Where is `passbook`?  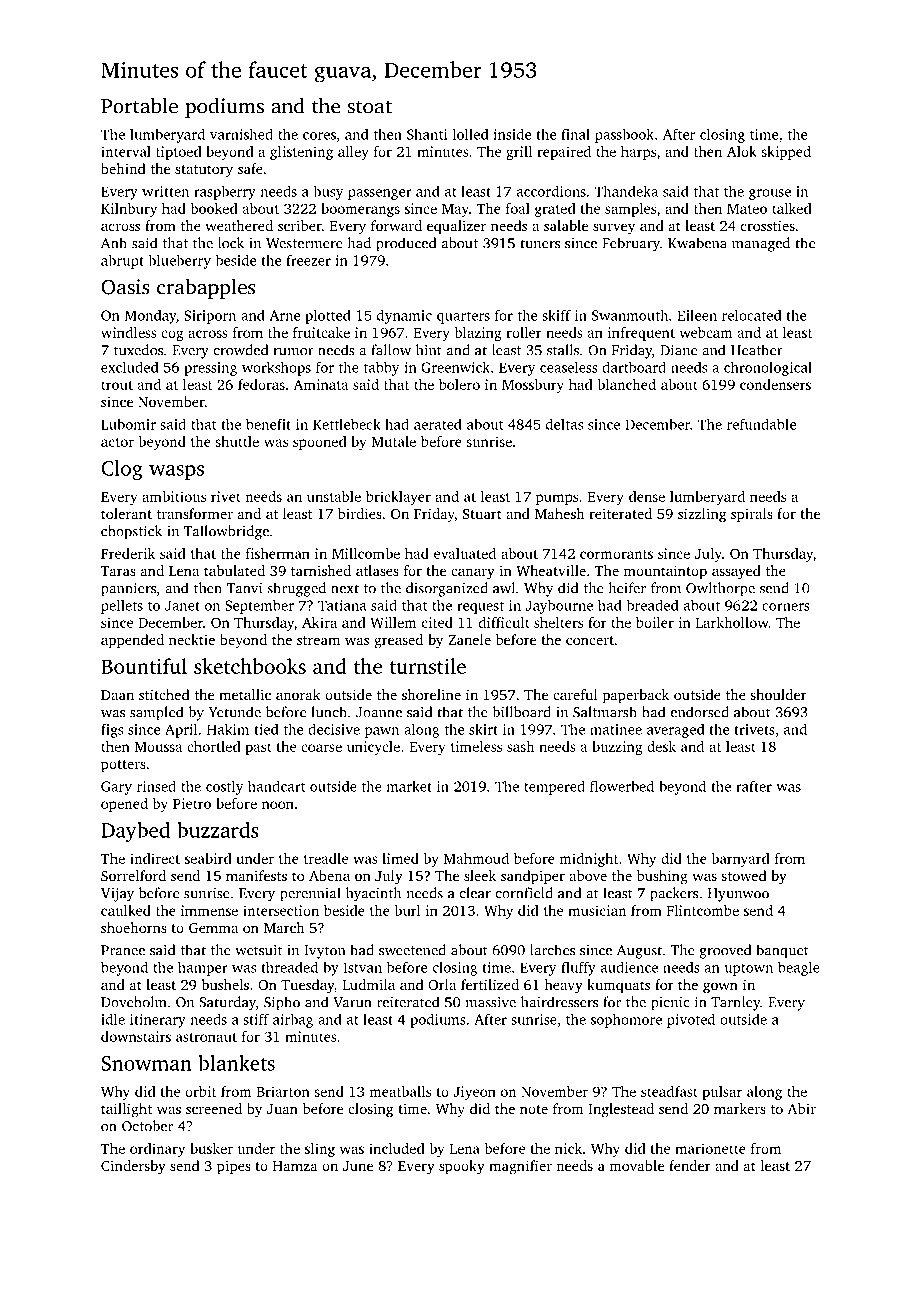
passbook is located at coordinates (624, 136).
